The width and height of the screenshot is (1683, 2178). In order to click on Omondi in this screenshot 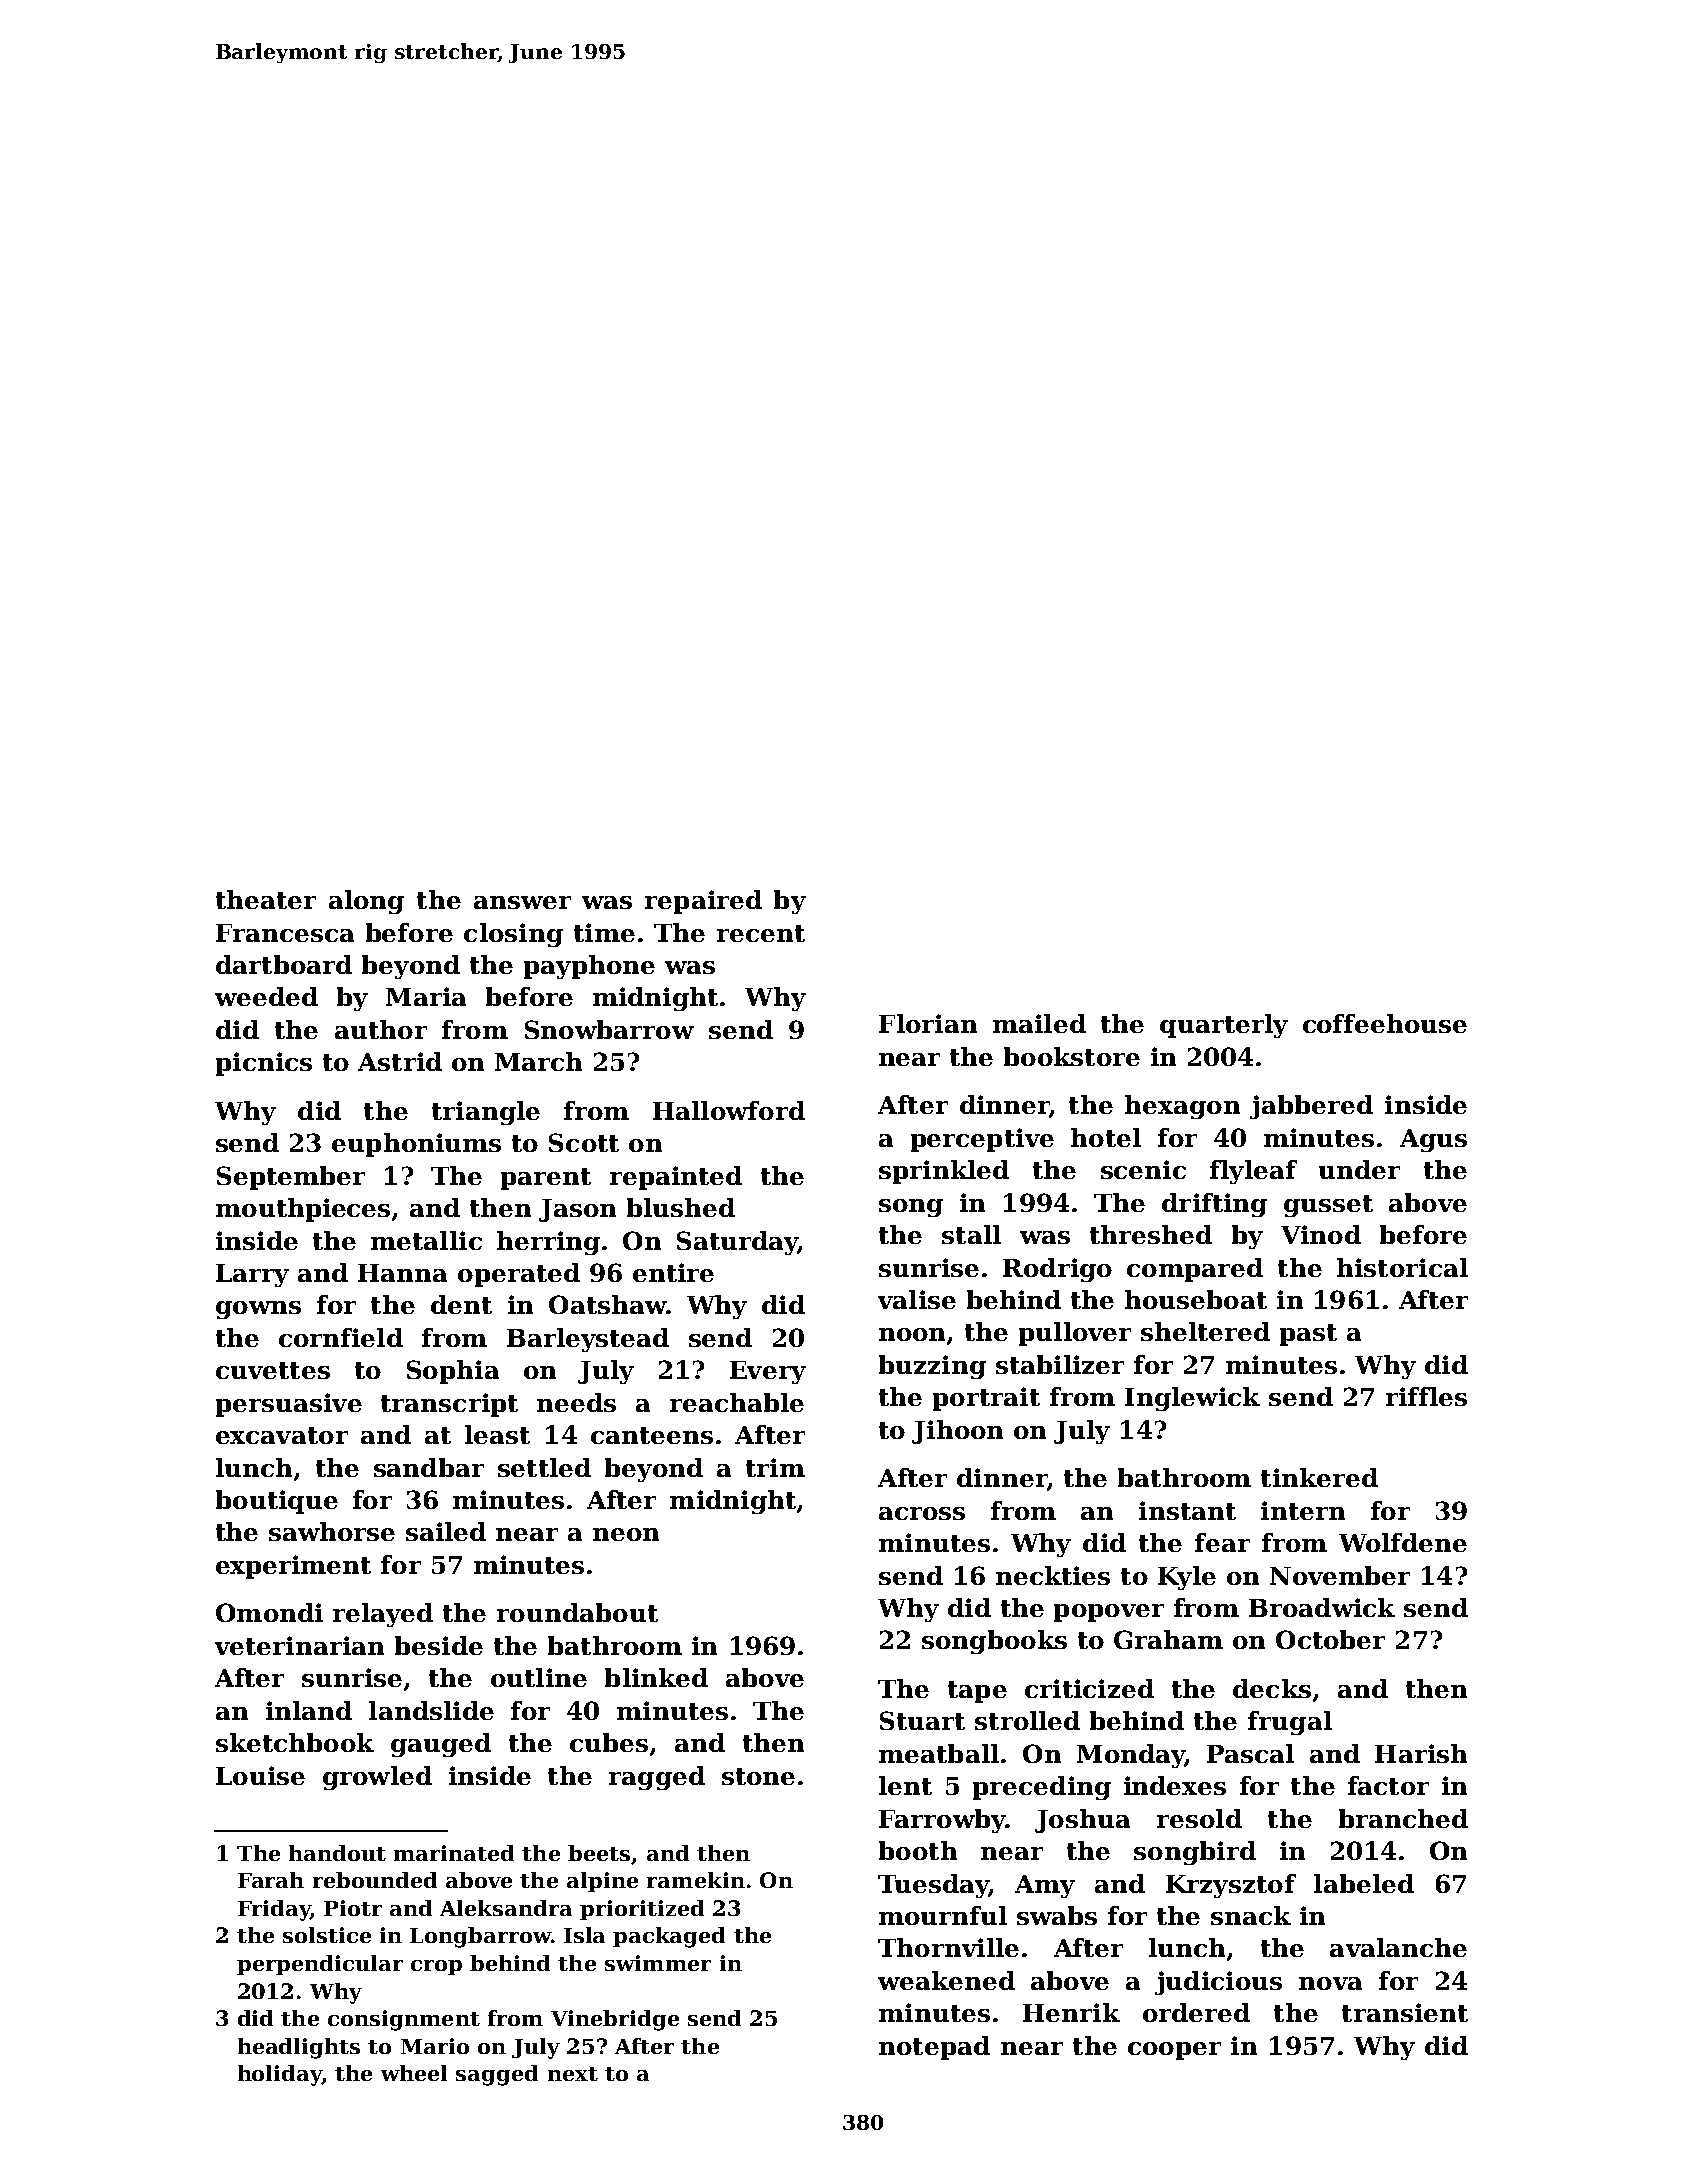, I will do `click(269, 1612)`.
